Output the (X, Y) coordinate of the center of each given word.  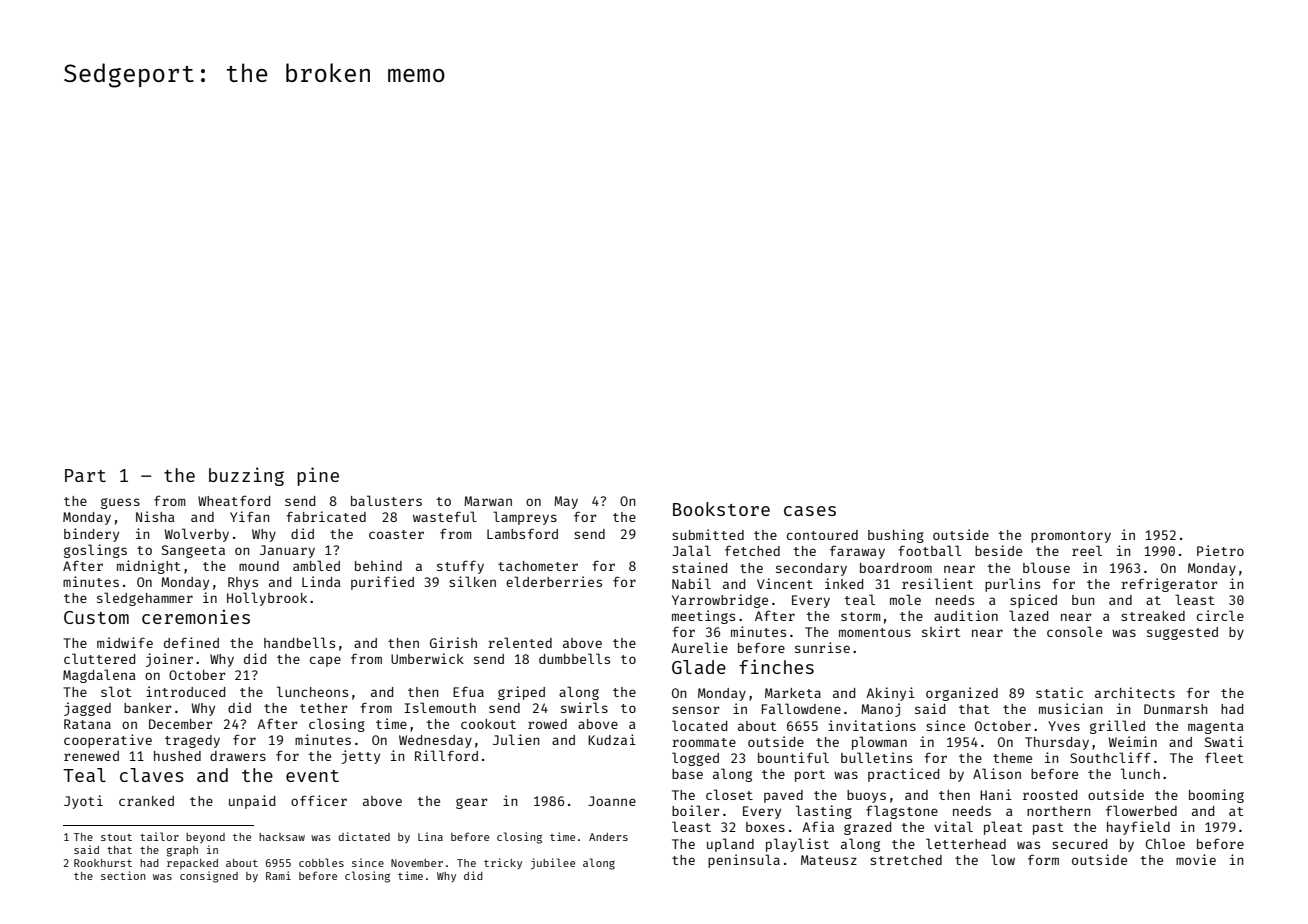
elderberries (554, 581)
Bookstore (721, 509)
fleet (1224, 757)
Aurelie (699, 647)
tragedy (192, 741)
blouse (1046, 567)
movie (1196, 859)
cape (325, 661)
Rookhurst (103, 863)
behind (378, 565)
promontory (1071, 537)
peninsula (744, 861)
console (1074, 631)
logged (695, 759)
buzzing (246, 476)
